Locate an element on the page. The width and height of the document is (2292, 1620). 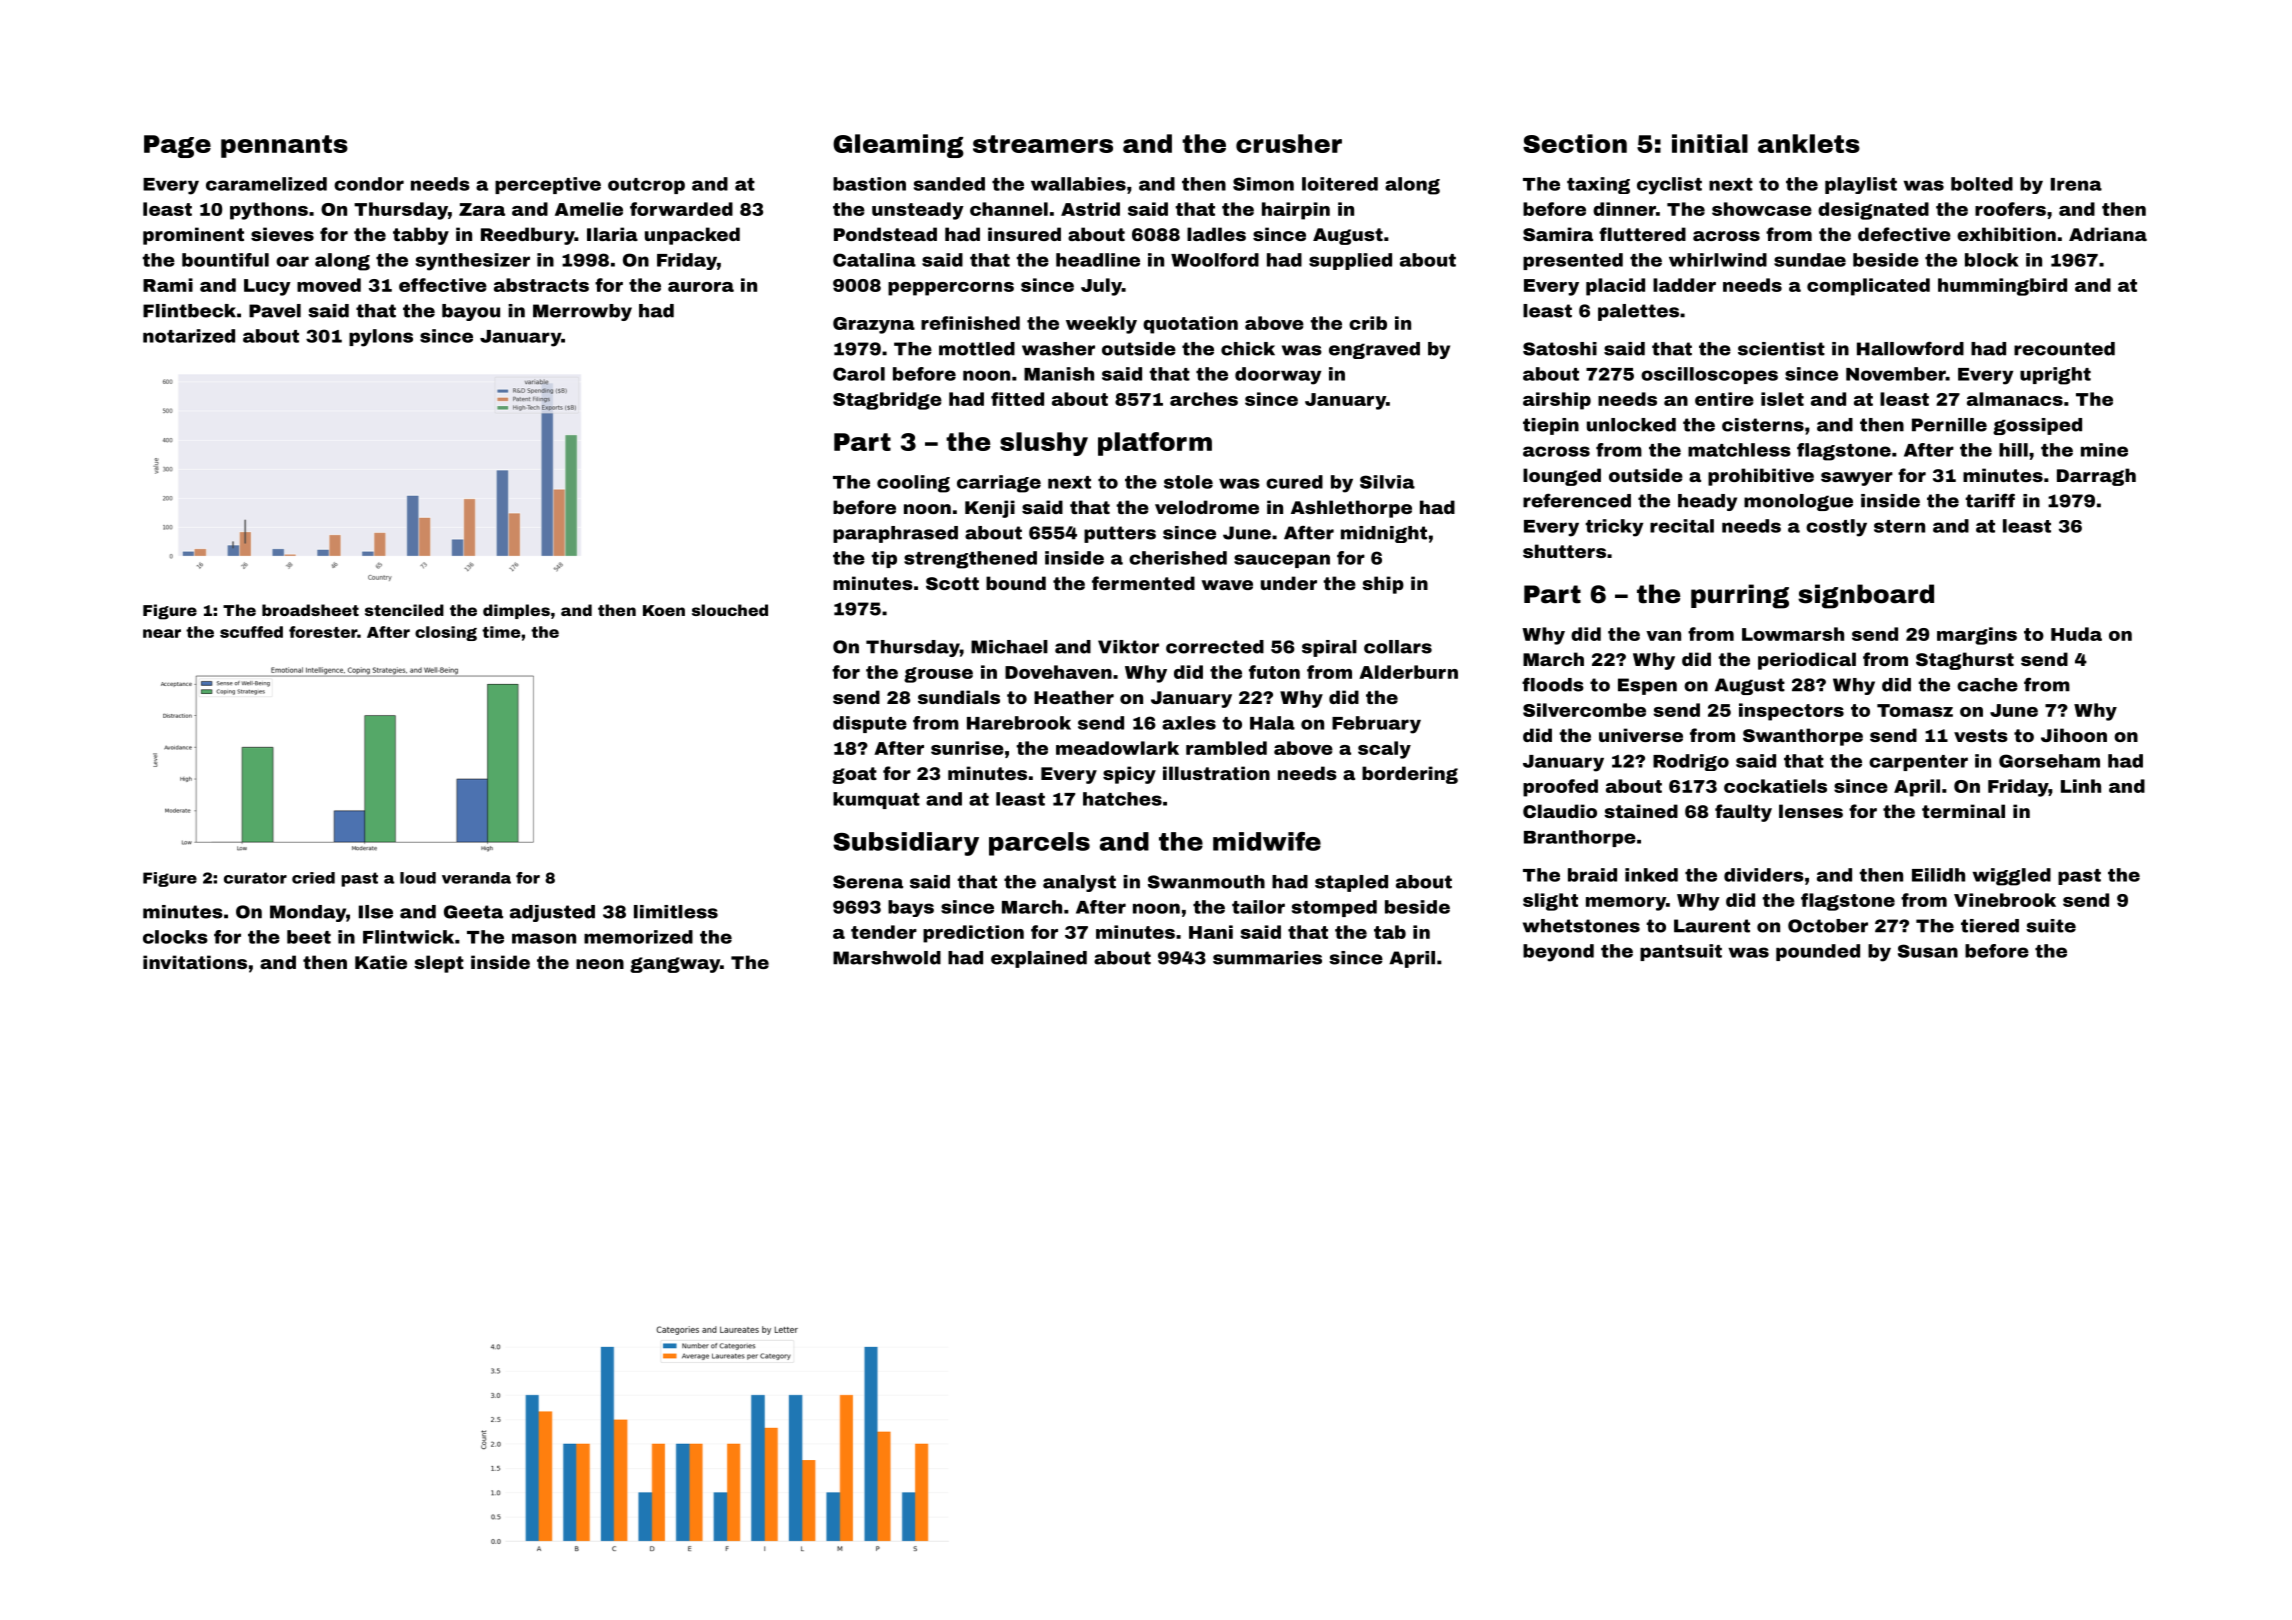
curator is located at coordinates (255, 878).
